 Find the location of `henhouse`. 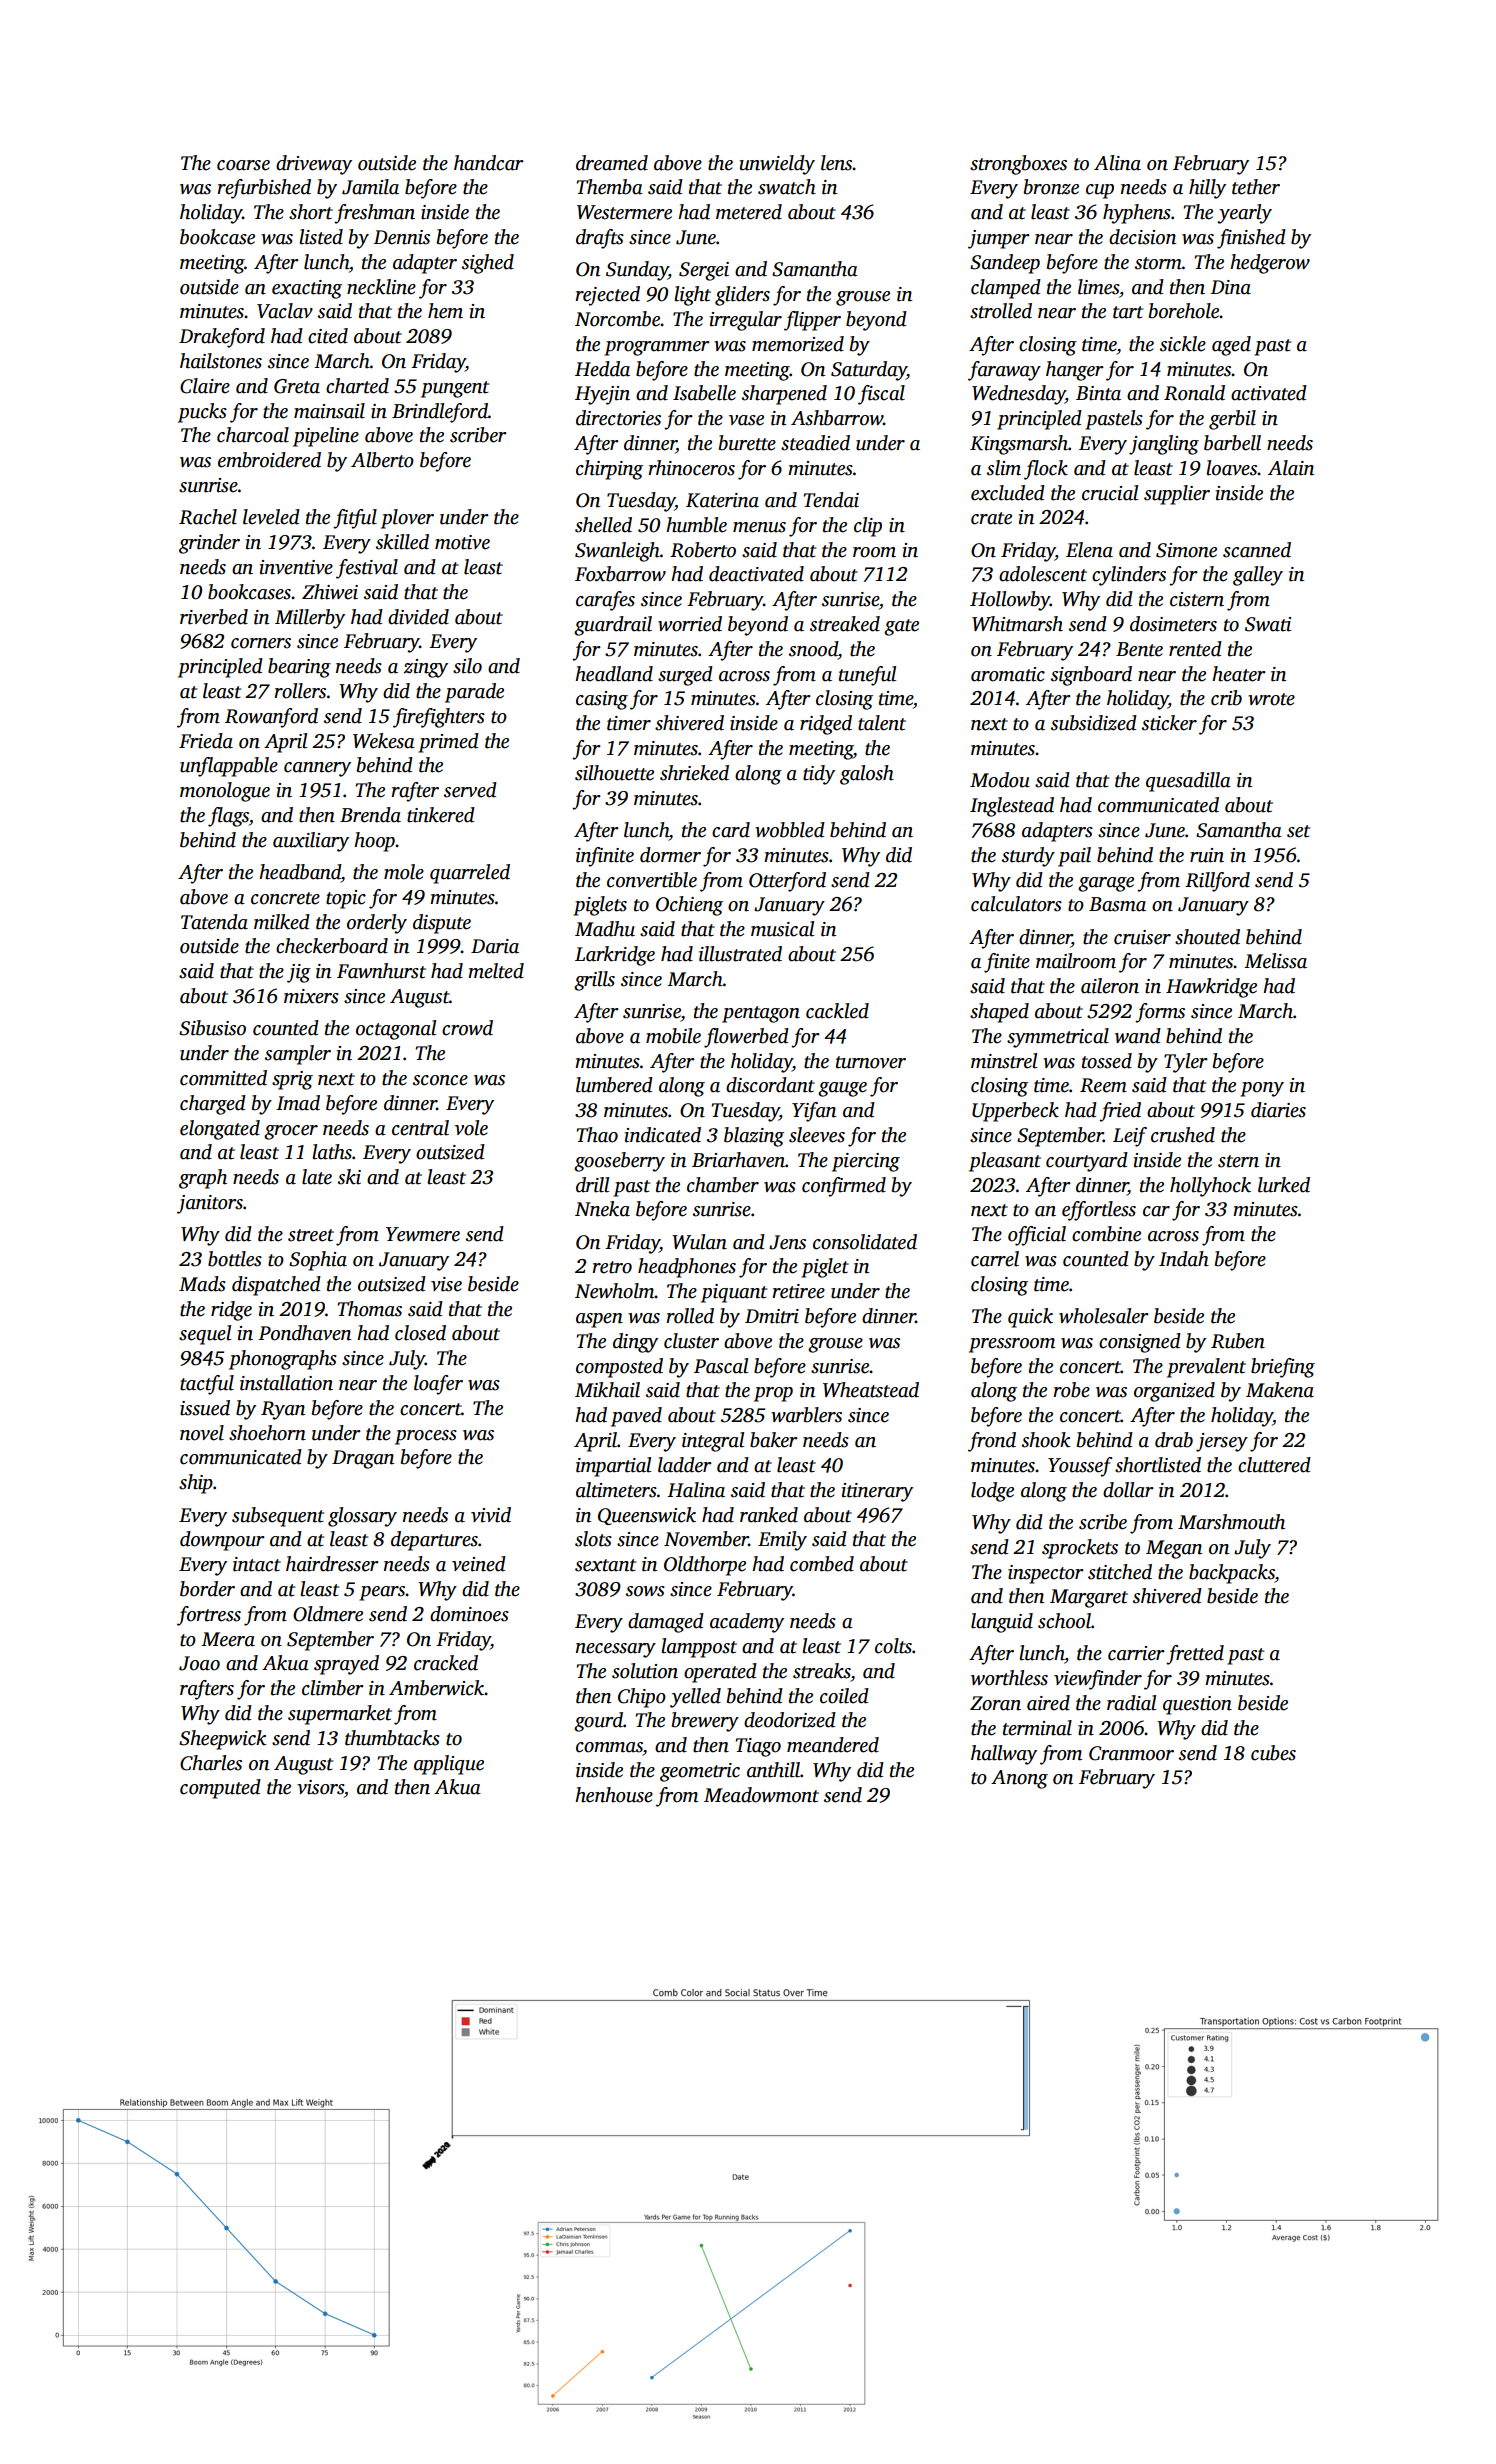

henhouse is located at coordinates (614, 1795).
